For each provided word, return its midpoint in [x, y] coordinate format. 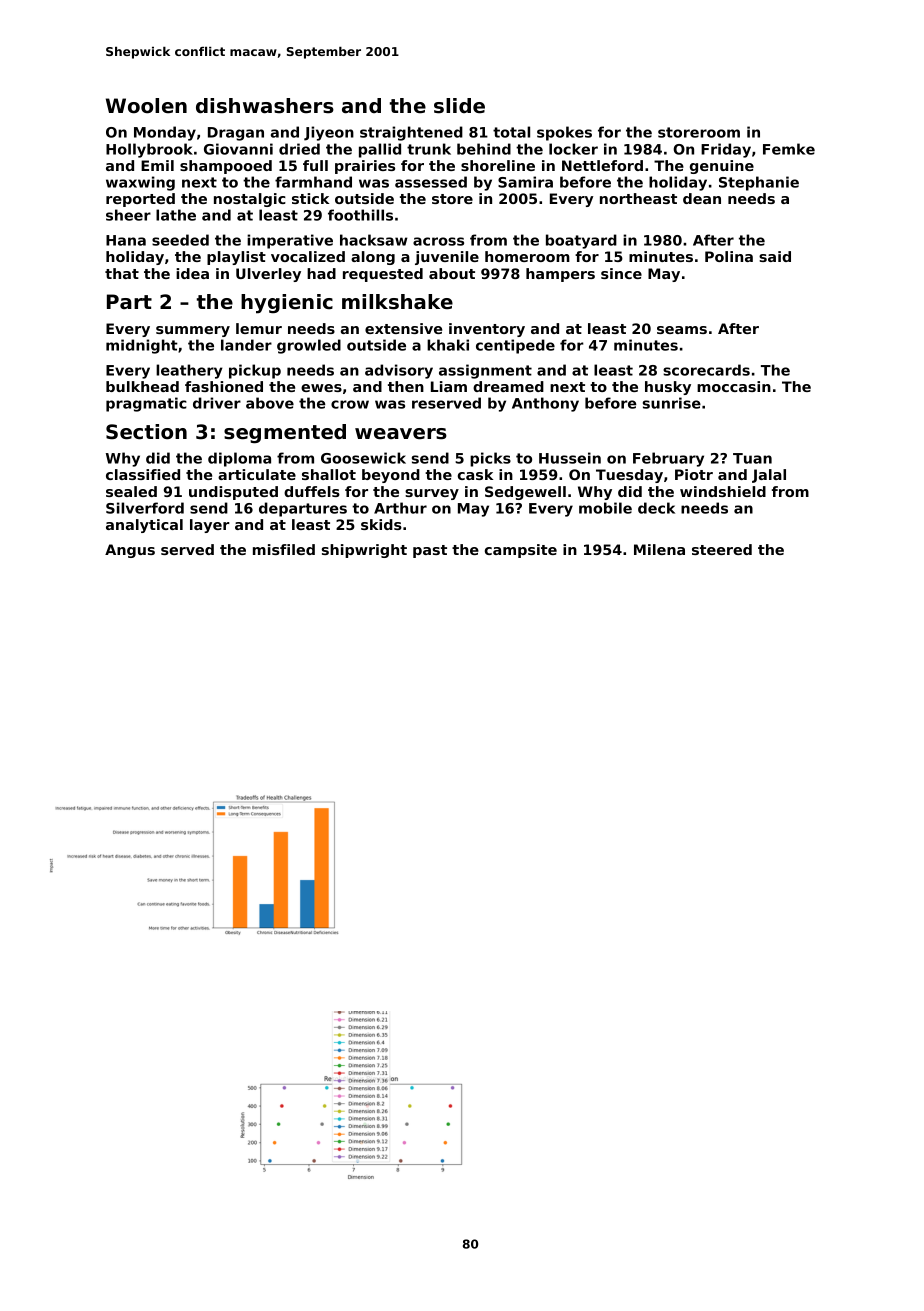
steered [722, 549]
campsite [521, 551]
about [452, 273]
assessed [431, 182]
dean [702, 198]
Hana [126, 240]
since [621, 273]
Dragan [236, 134]
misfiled [284, 549]
